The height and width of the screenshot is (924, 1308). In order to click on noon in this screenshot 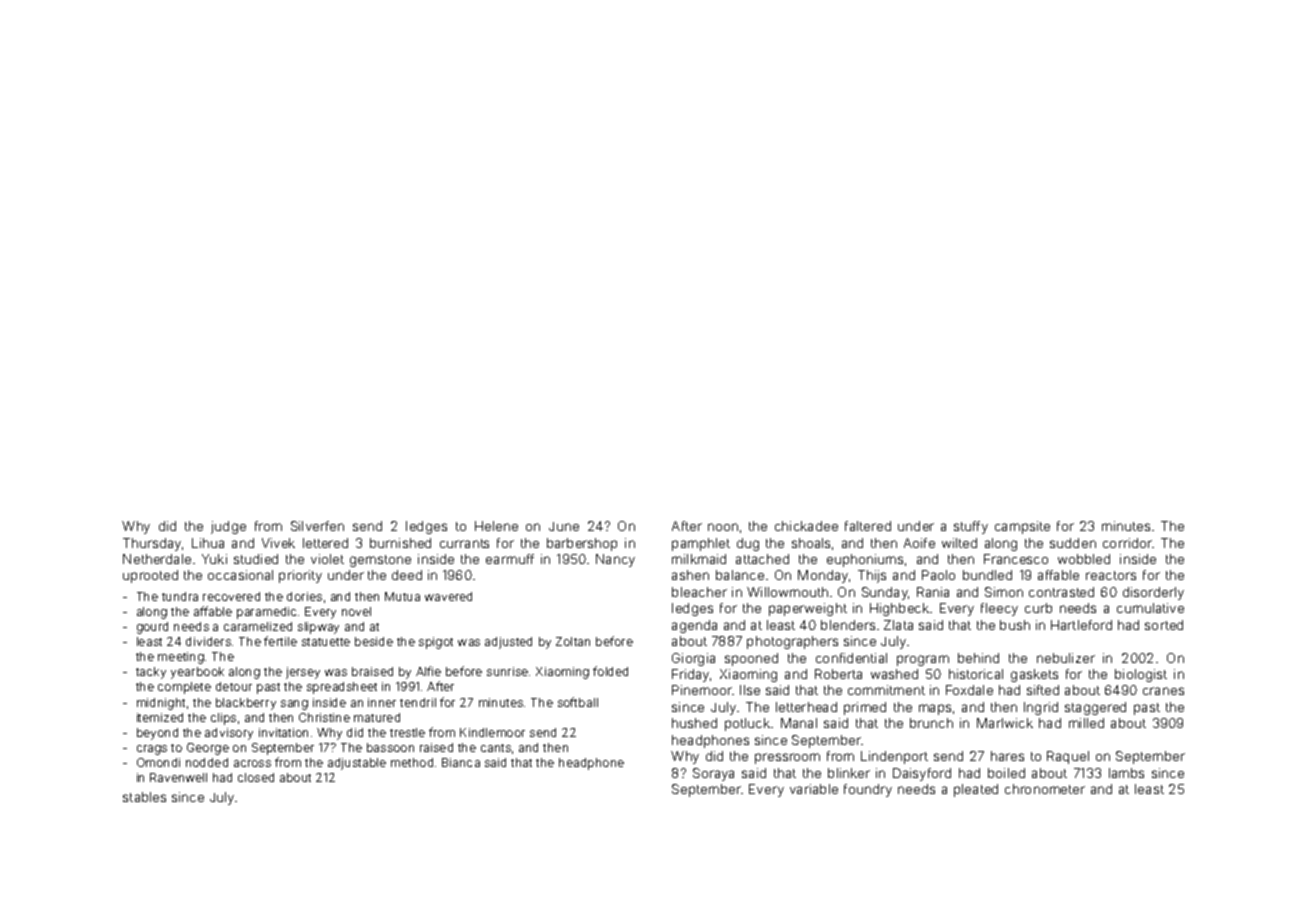, I will do `click(723, 527)`.
